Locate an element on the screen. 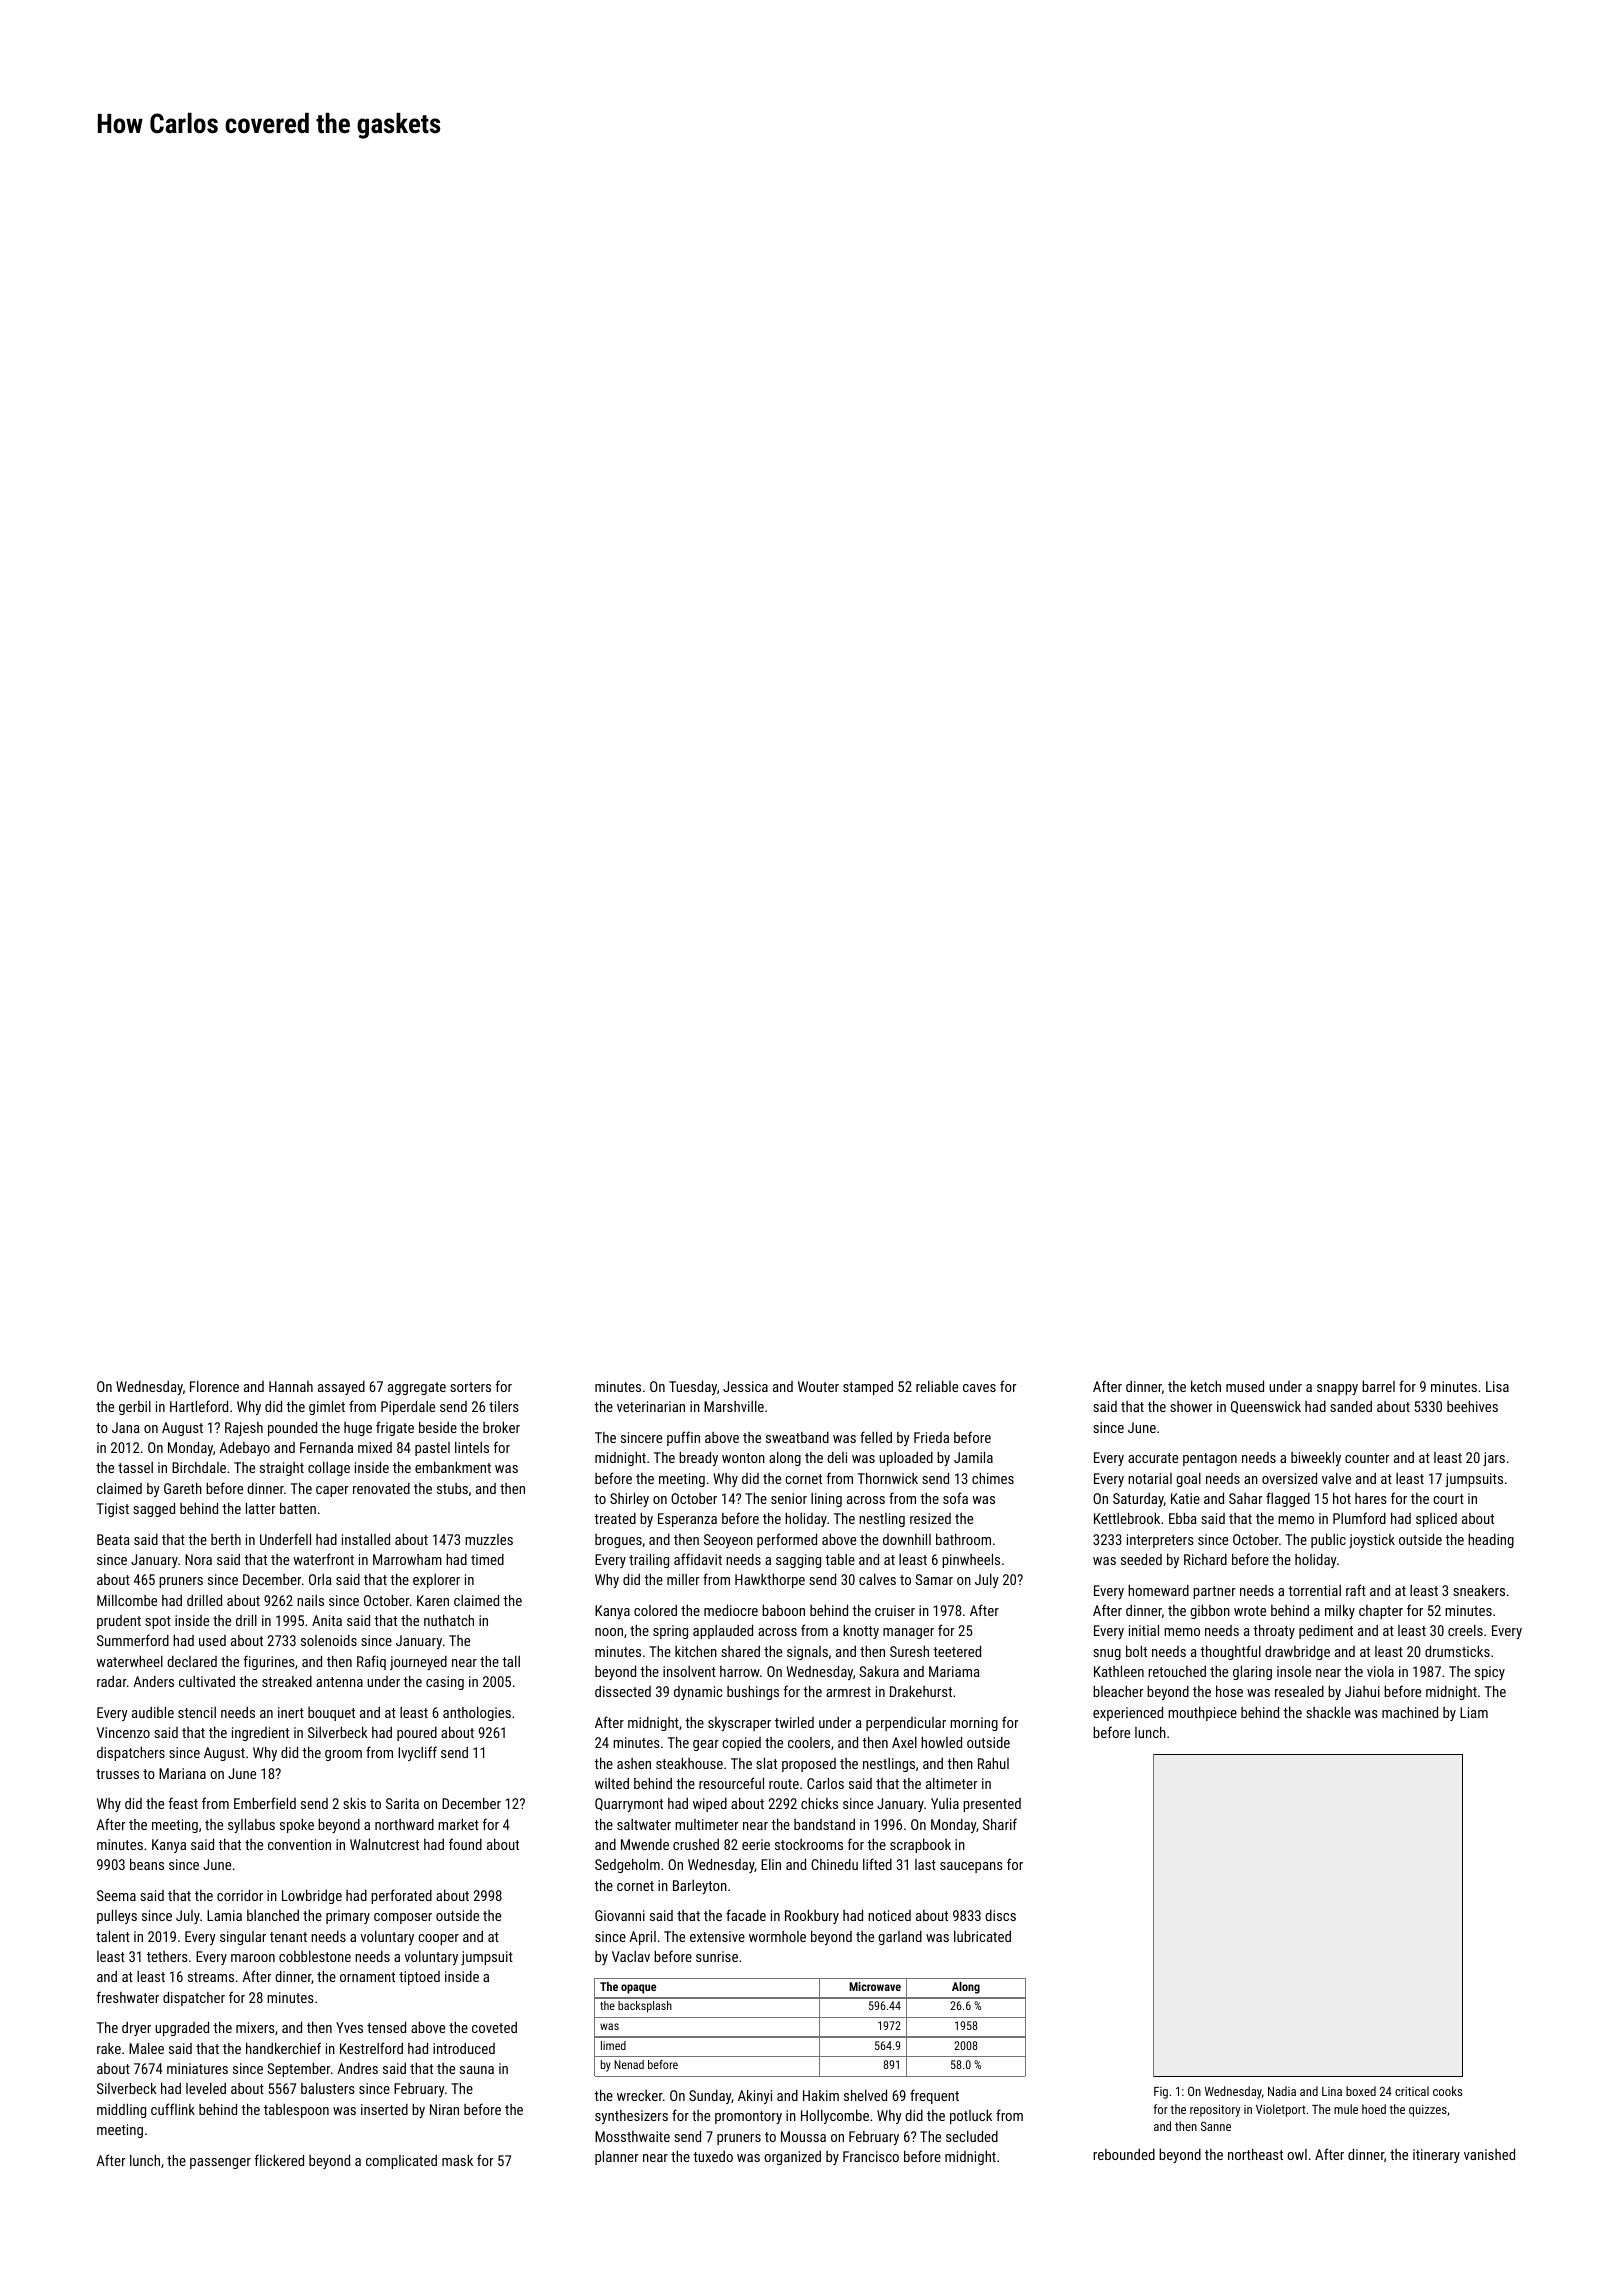  jars is located at coordinates (1494, 1459).
